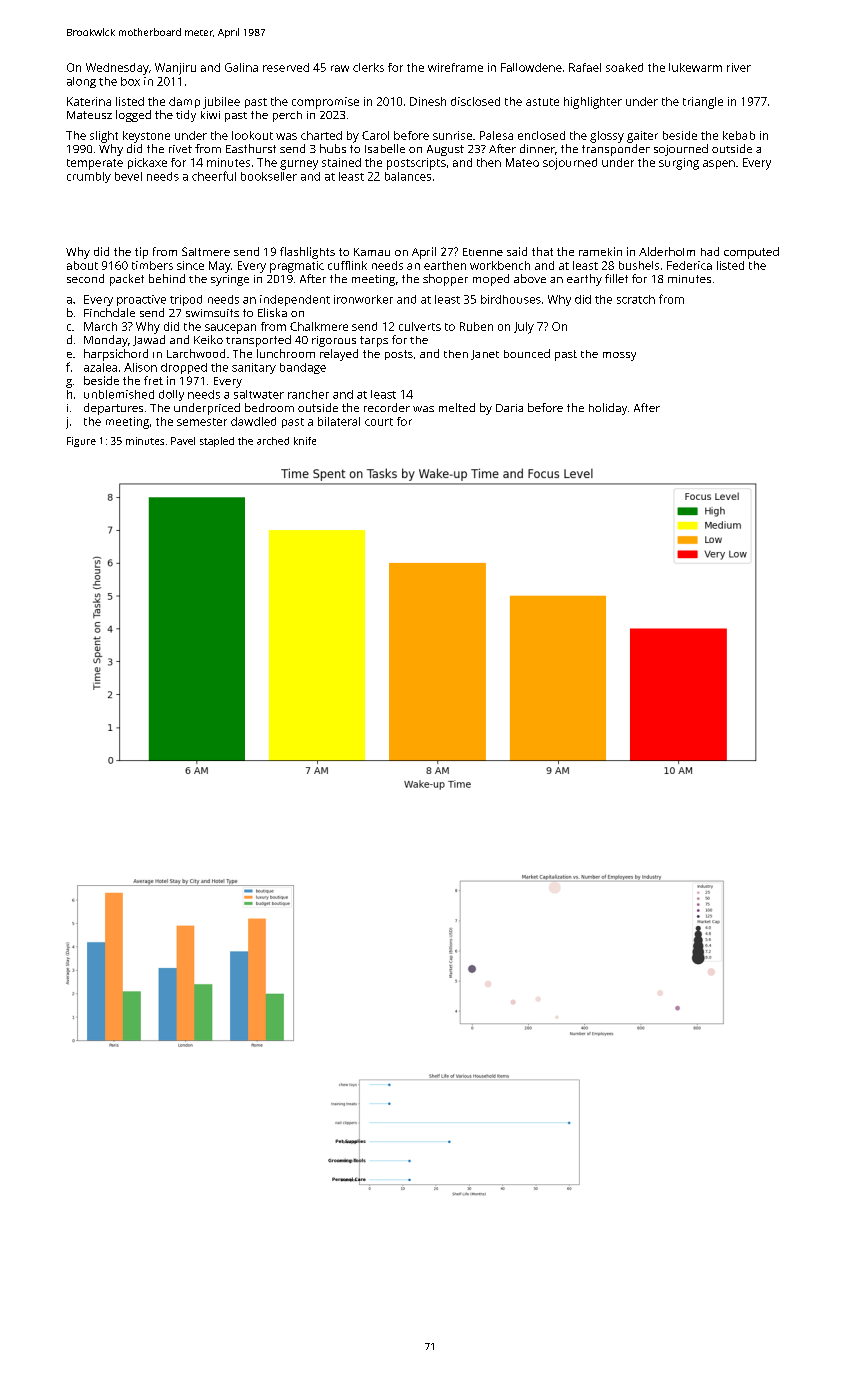  What do you see at coordinates (483, 252) in the screenshot?
I see `Etienne` at bounding box center [483, 252].
